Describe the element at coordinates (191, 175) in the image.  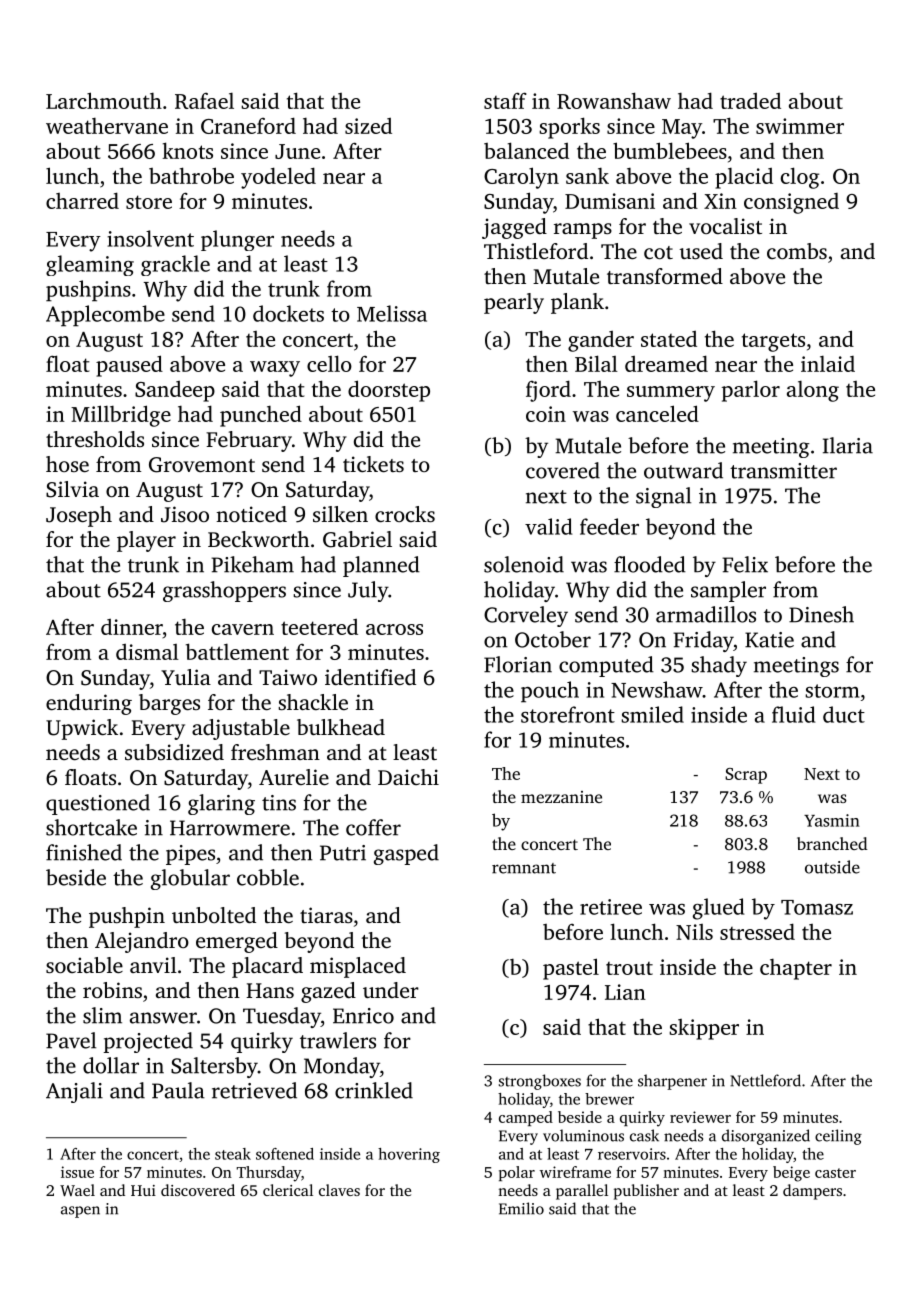
I see `bathrobe` at that location.
